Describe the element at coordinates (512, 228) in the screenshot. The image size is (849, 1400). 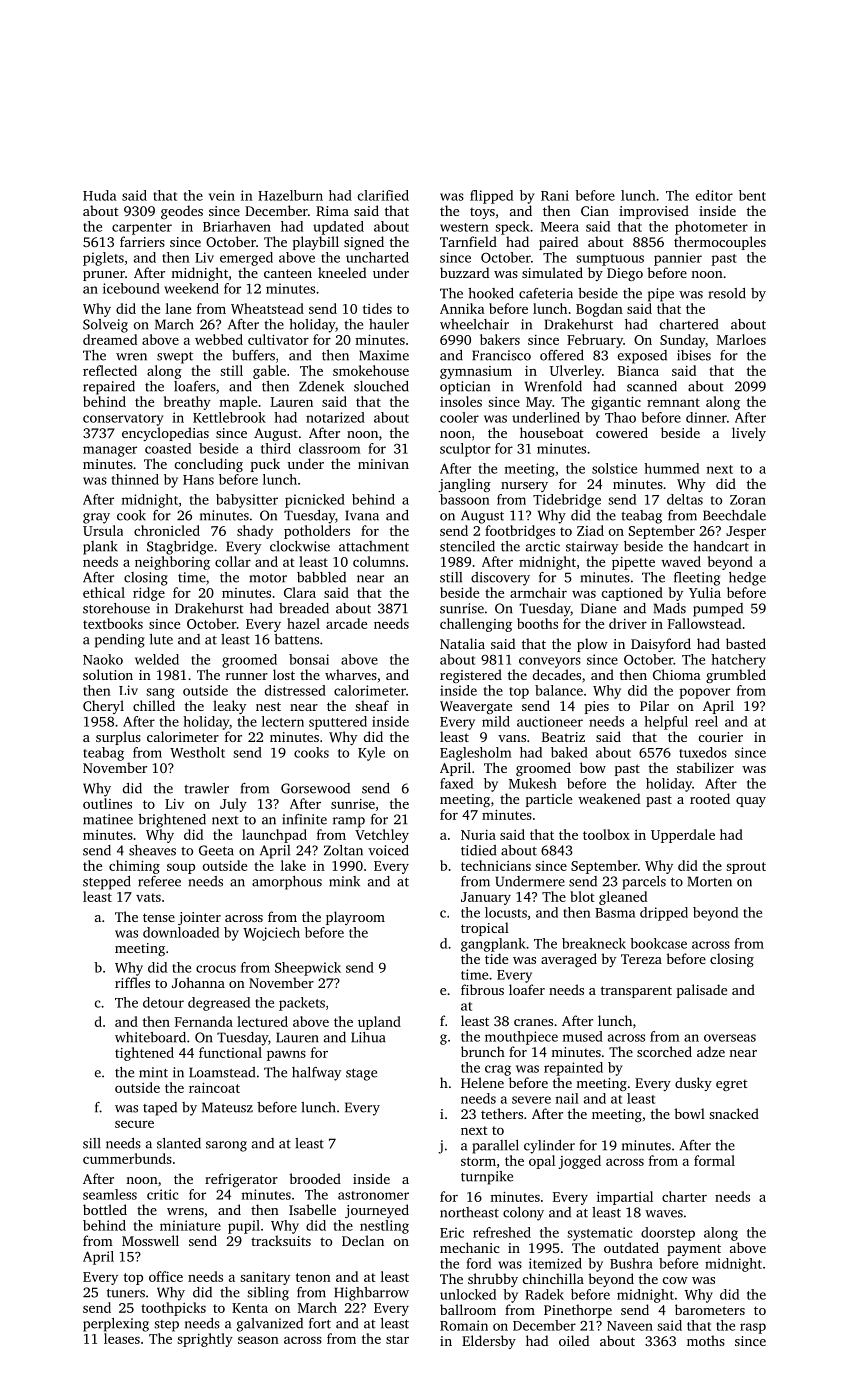
I see `speck` at that location.
